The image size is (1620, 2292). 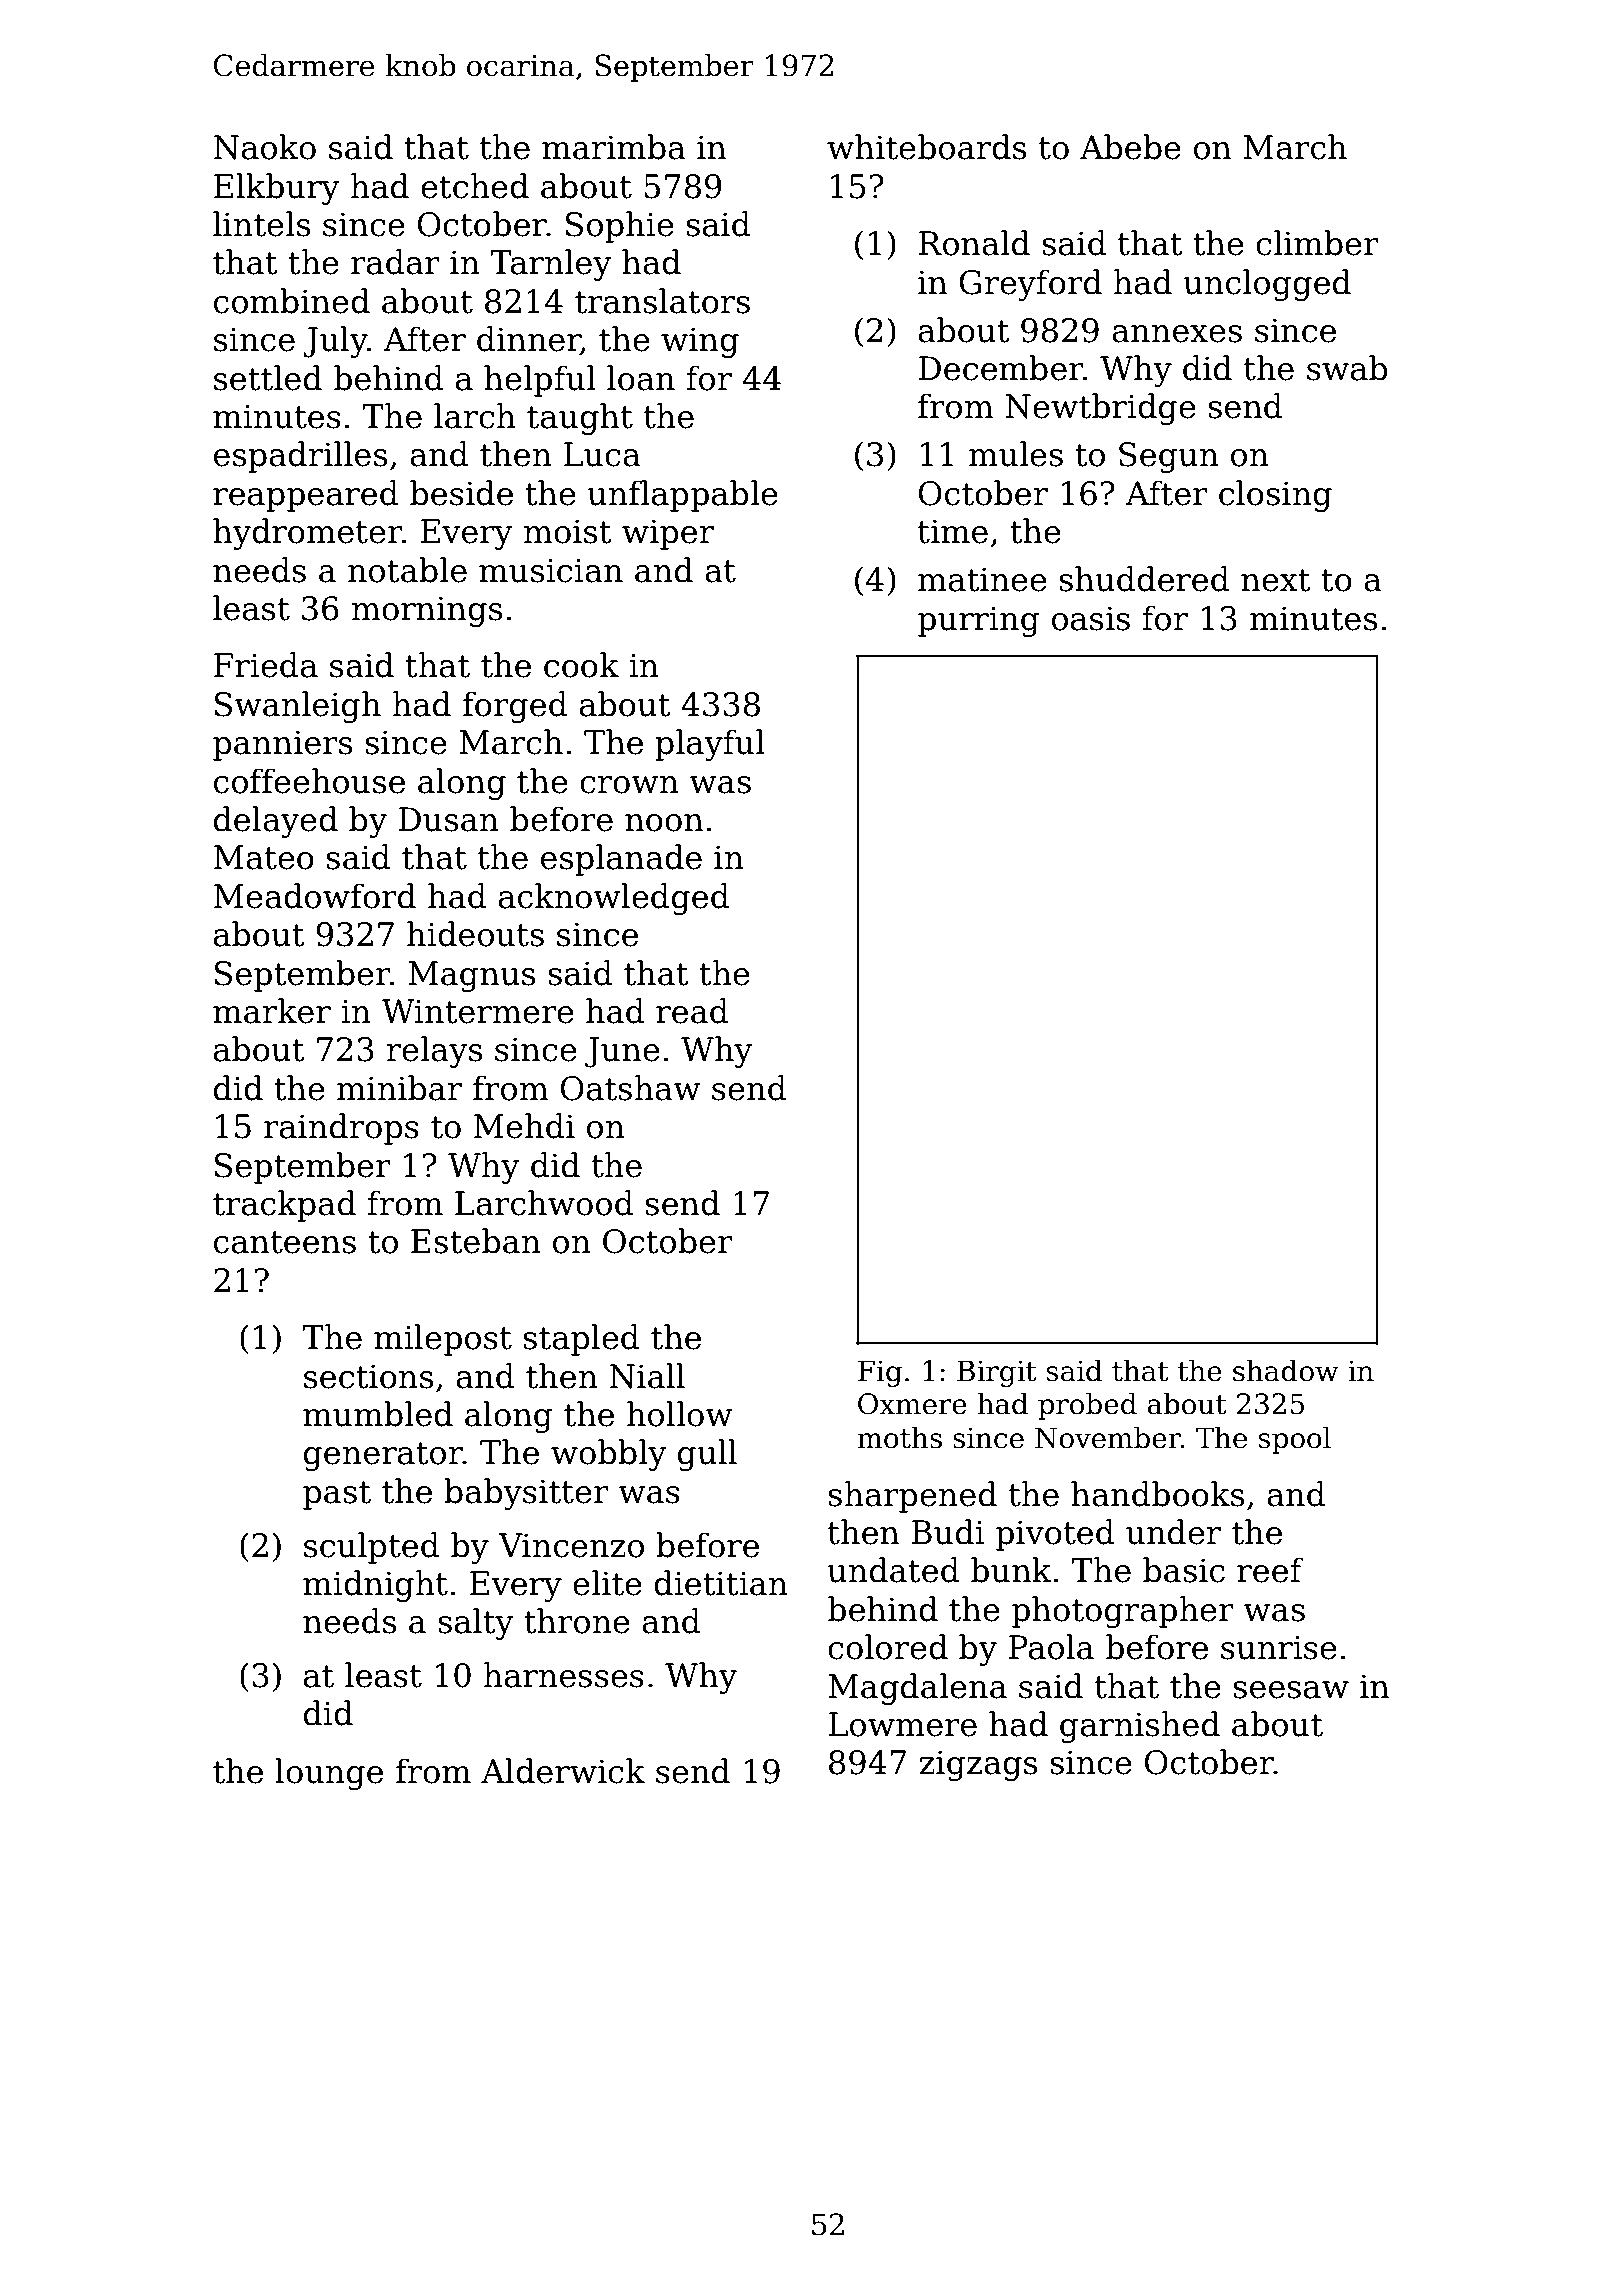 What do you see at coordinates (448, 819) in the screenshot?
I see `Dusan` at bounding box center [448, 819].
